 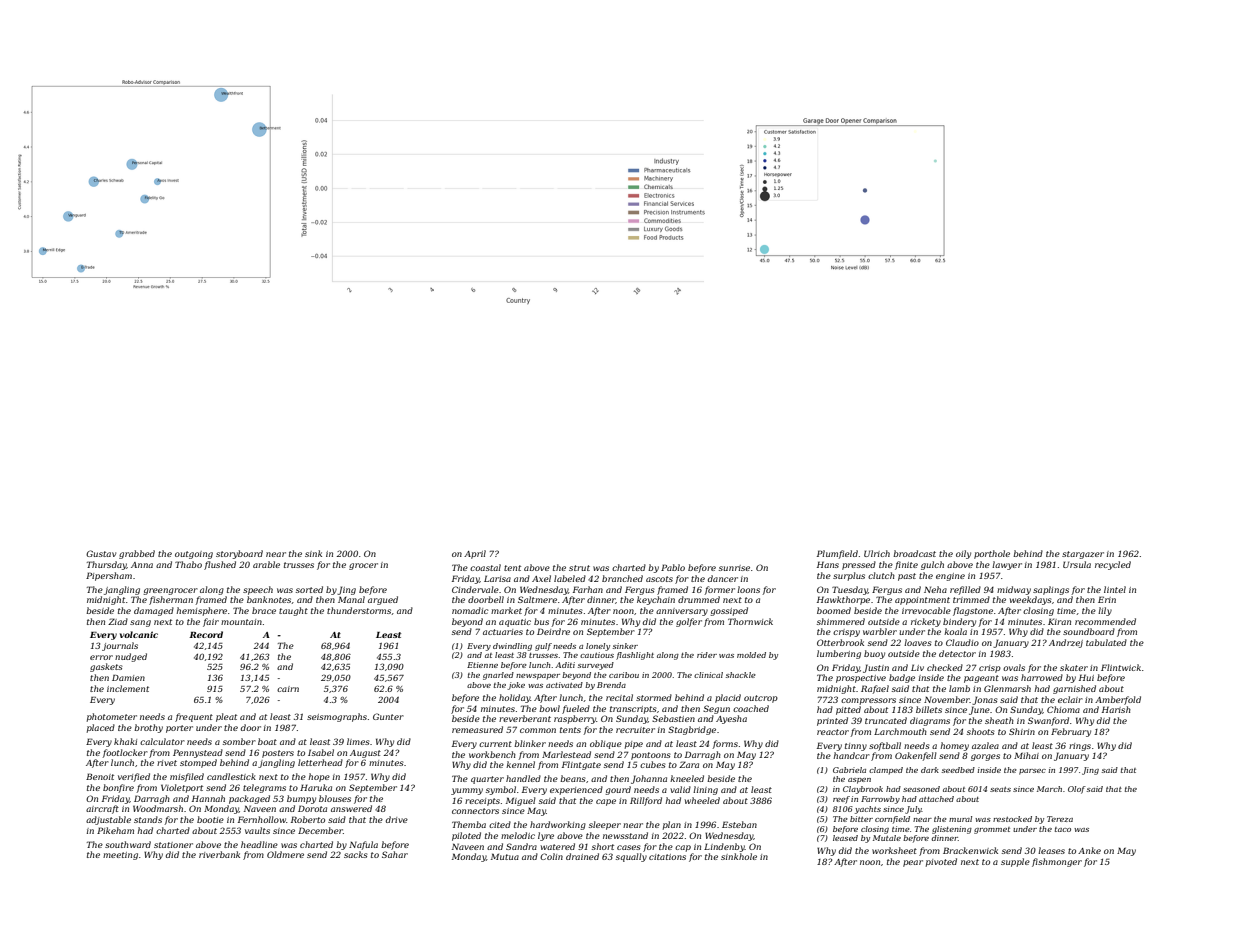 I want to click on dark, so click(x=930, y=770).
